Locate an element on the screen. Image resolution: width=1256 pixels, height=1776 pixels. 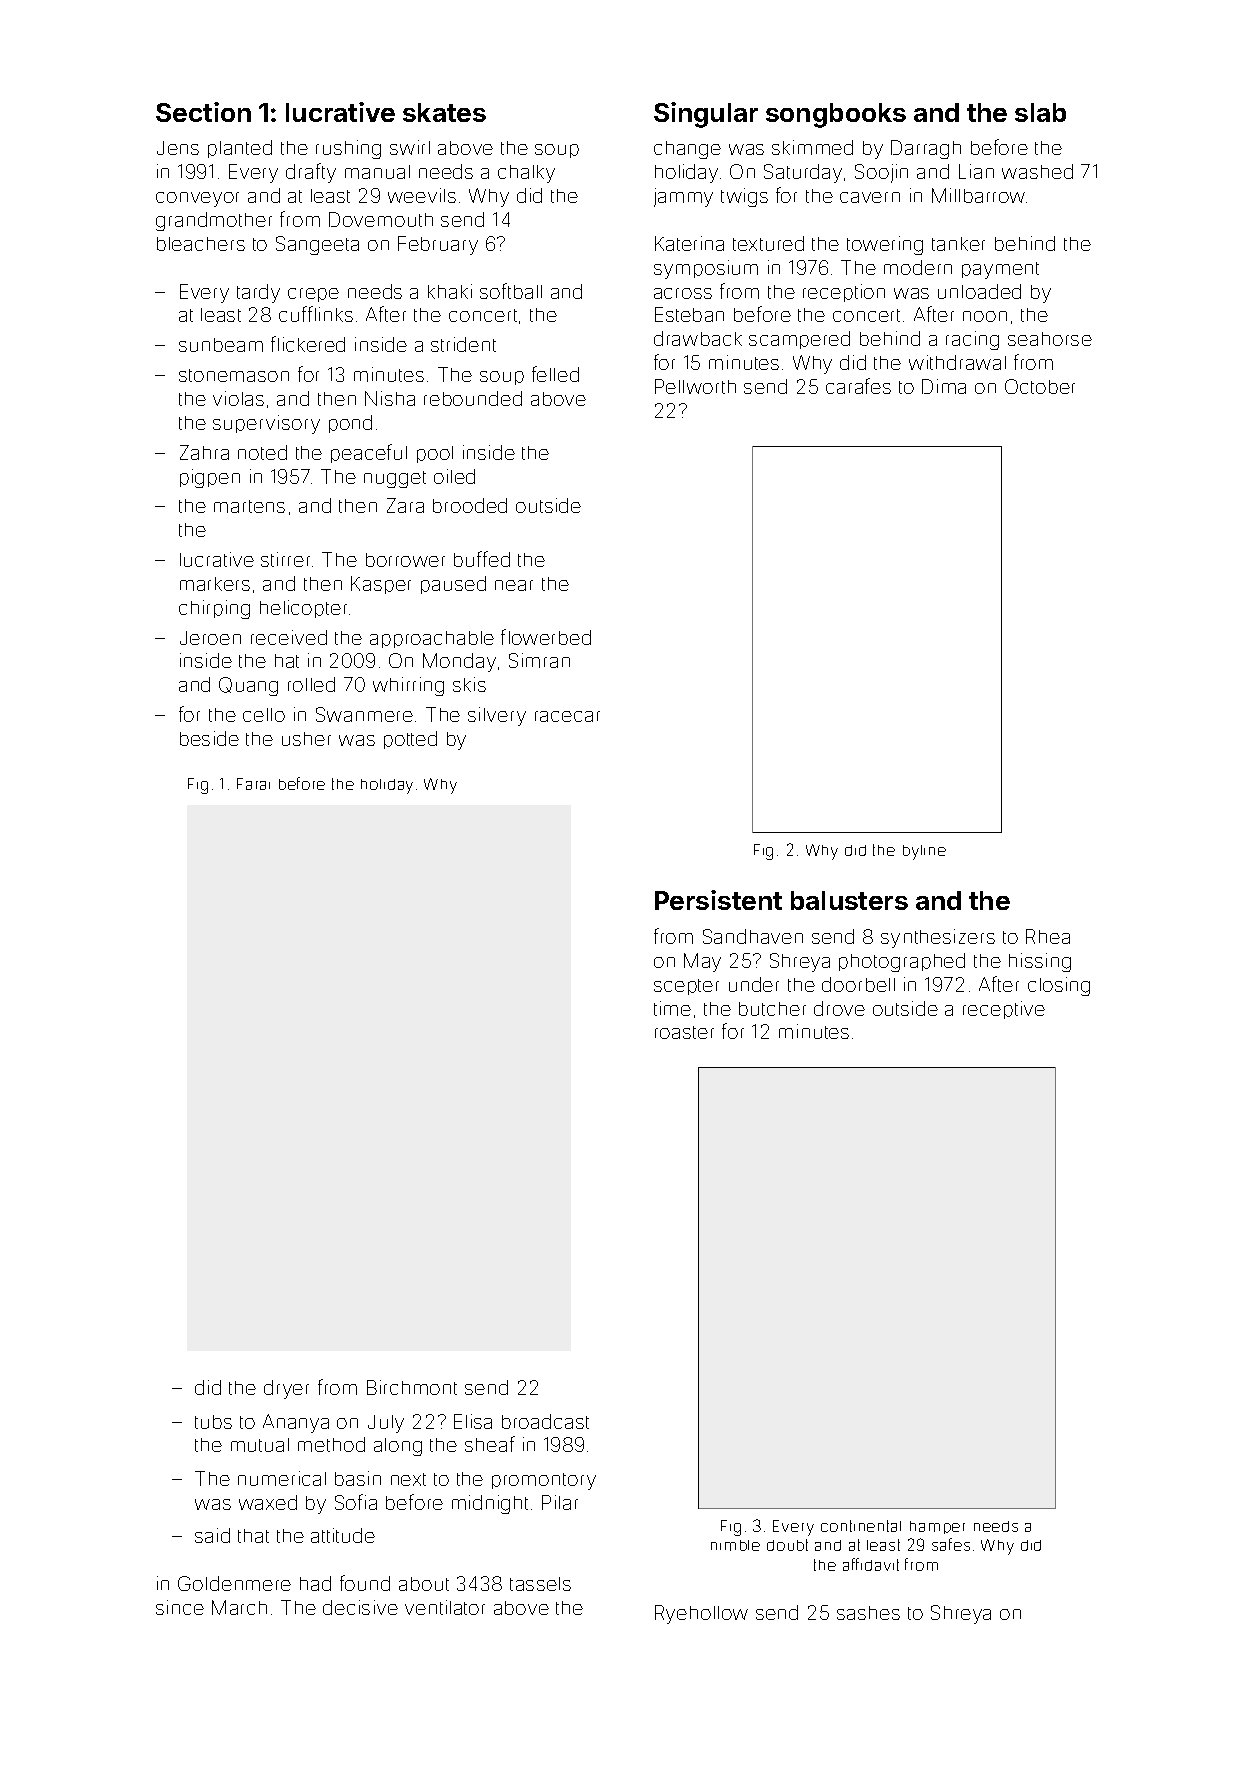
byline is located at coordinates (924, 852).
